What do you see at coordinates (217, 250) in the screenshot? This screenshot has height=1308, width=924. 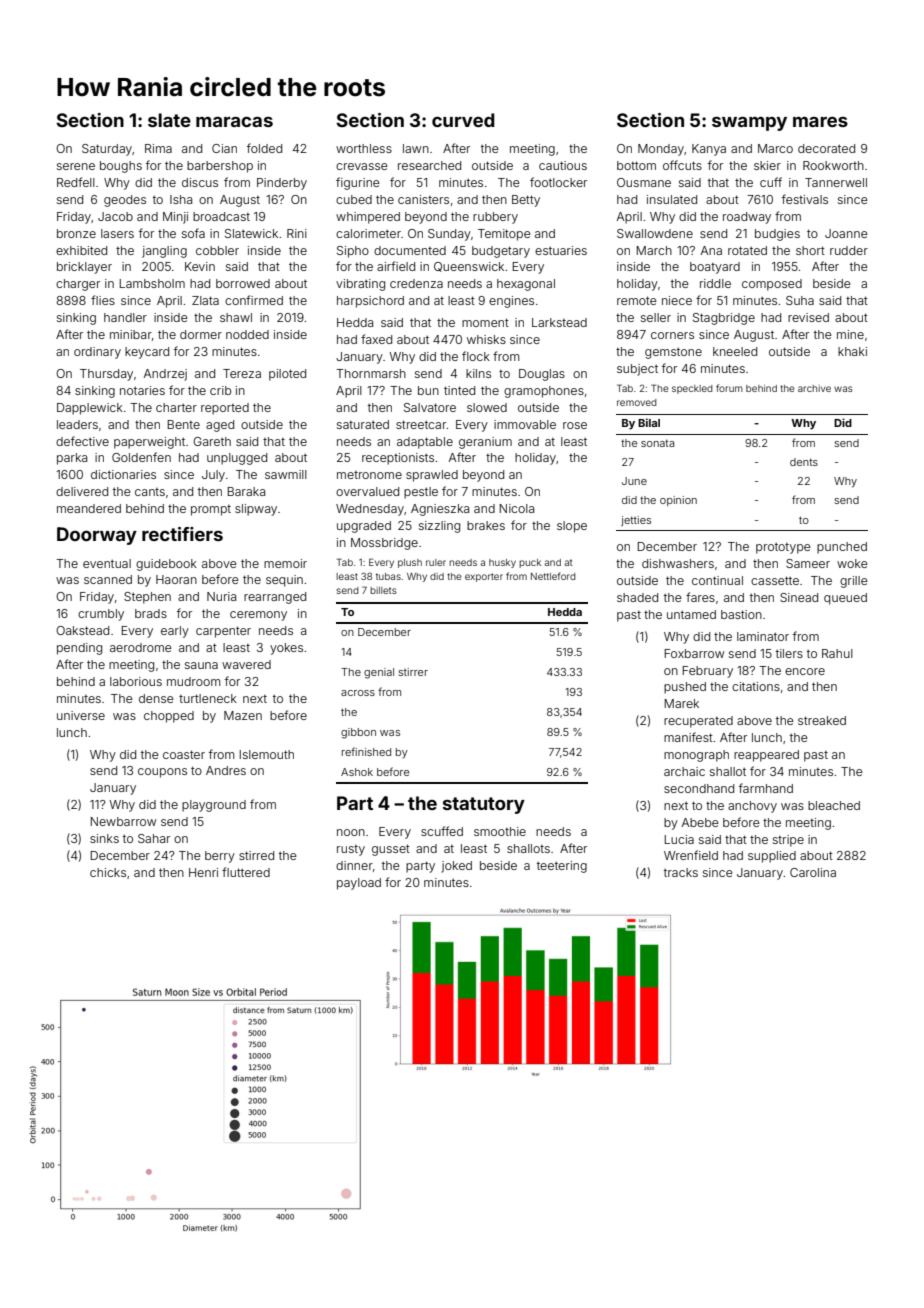 I see `cobbler` at bounding box center [217, 250].
